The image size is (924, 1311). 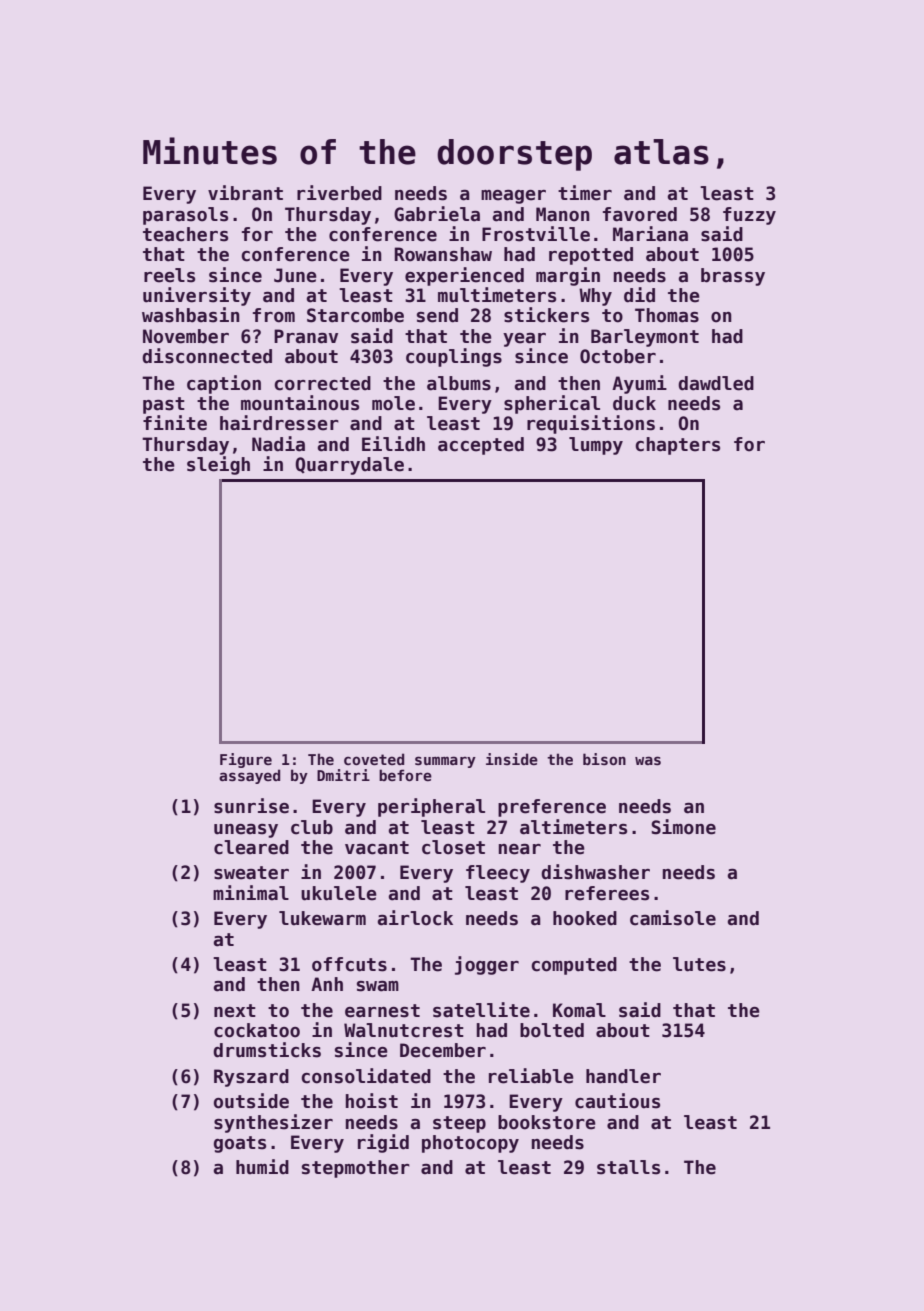 I want to click on brassy, so click(x=733, y=277).
